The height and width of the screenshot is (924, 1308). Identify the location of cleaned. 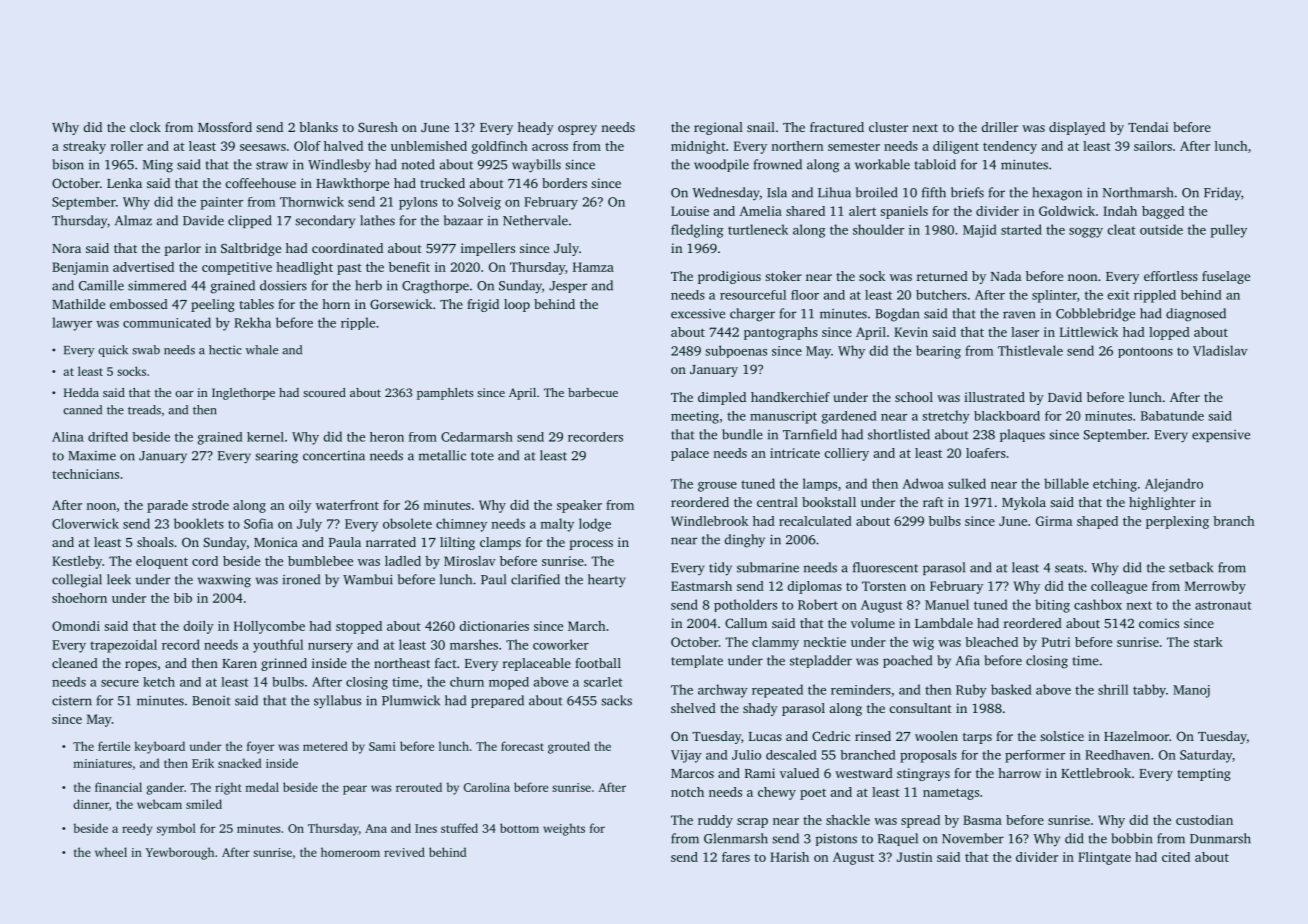
(75, 663).
